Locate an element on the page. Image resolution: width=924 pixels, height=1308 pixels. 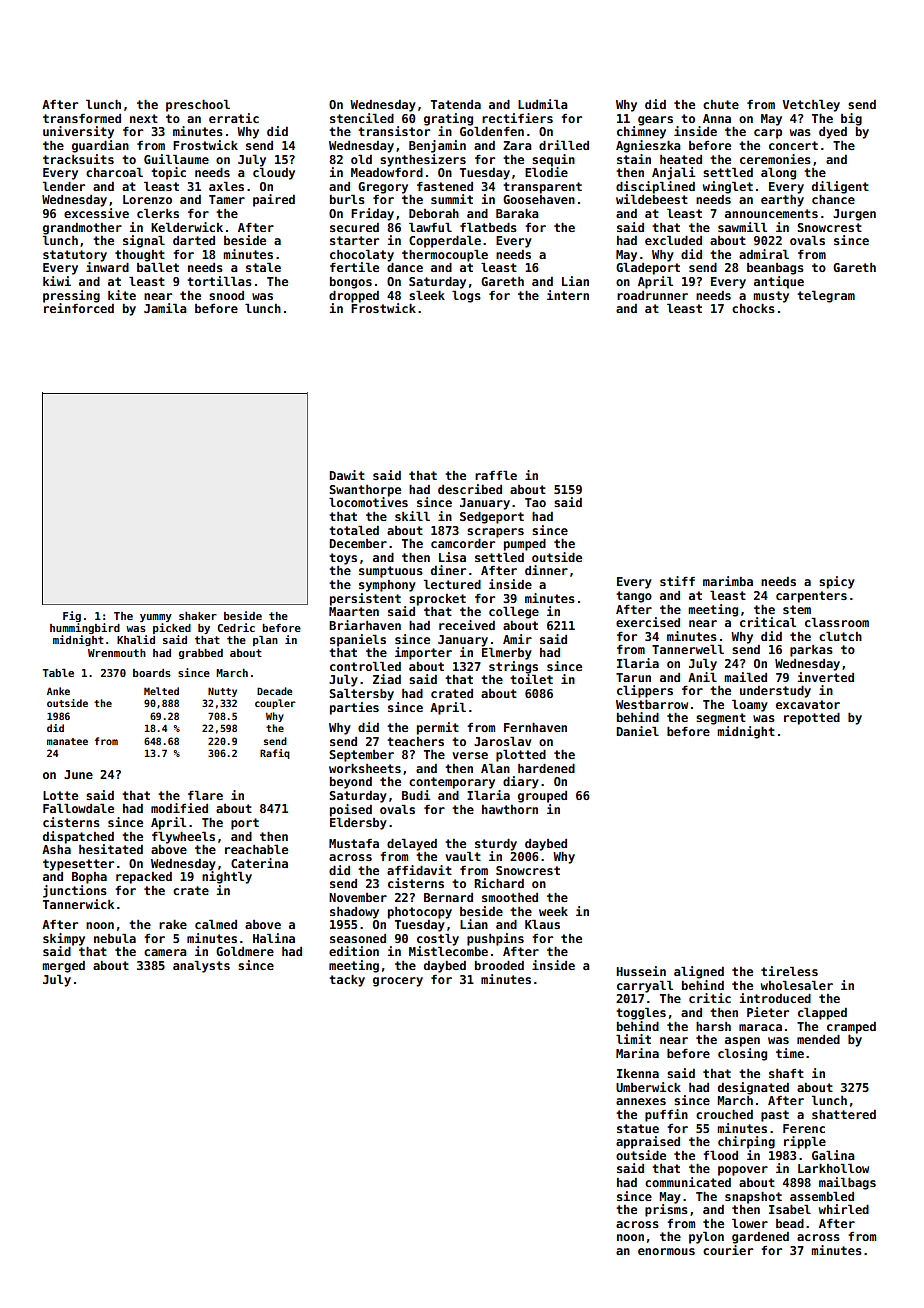
Hussein is located at coordinates (641, 971).
